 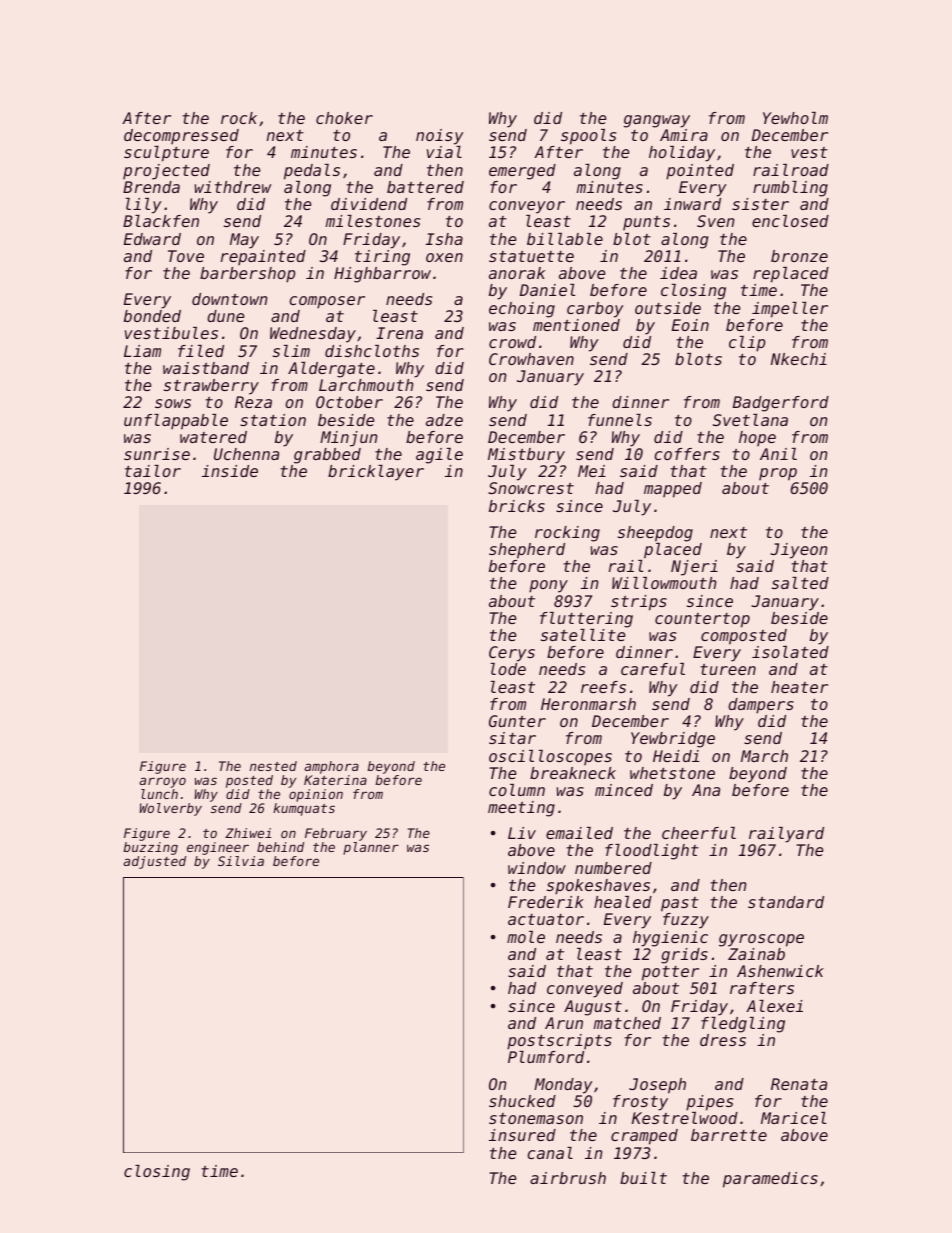 What do you see at coordinates (799, 687) in the screenshot?
I see `heater` at bounding box center [799, 687].
